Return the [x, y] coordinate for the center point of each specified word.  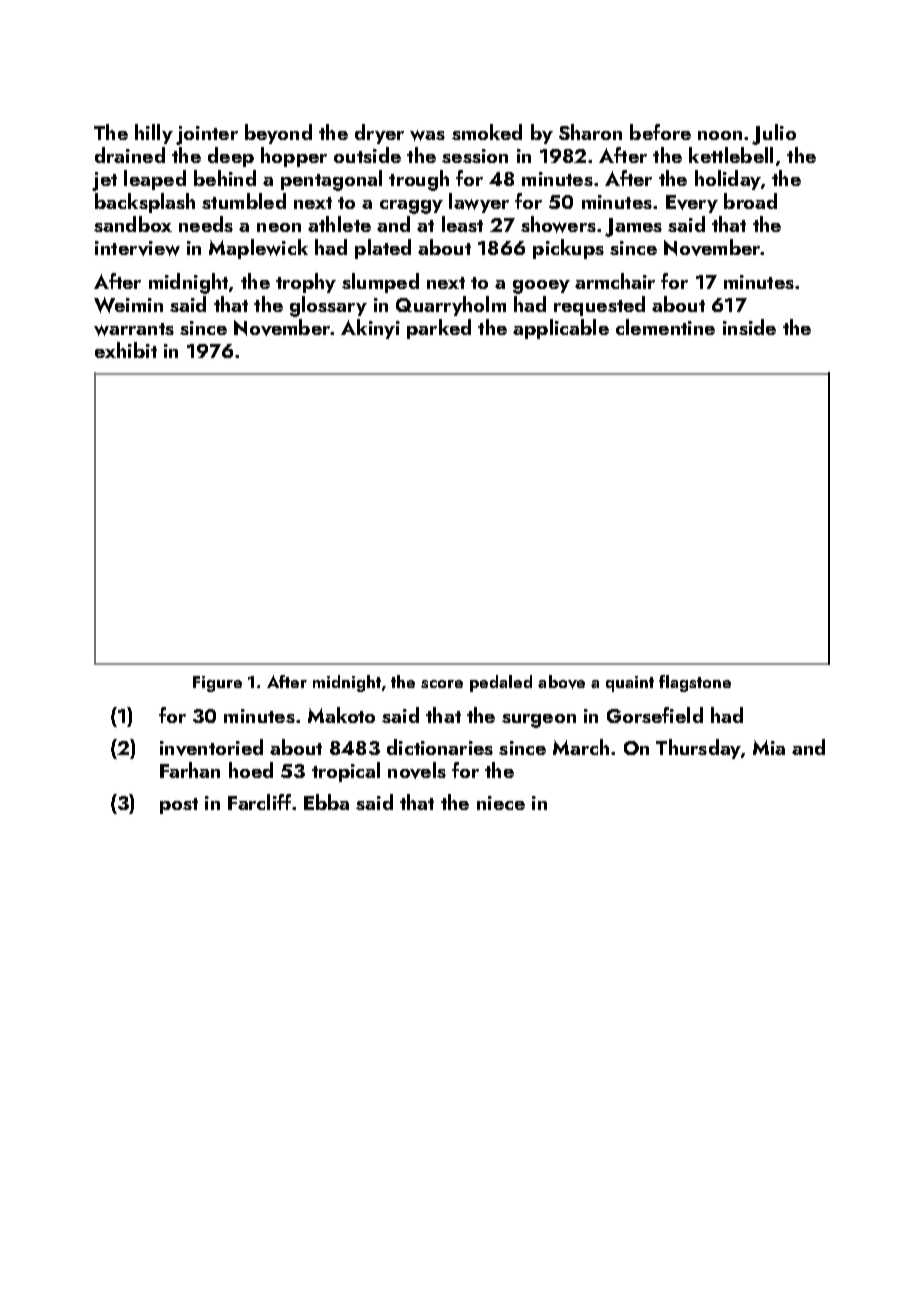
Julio [774, 134]
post [179, 806]
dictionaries [440, 747]
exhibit [126, 350]
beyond [278, 134]
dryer [379, 134]
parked [439, 329]
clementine [665, 327]
